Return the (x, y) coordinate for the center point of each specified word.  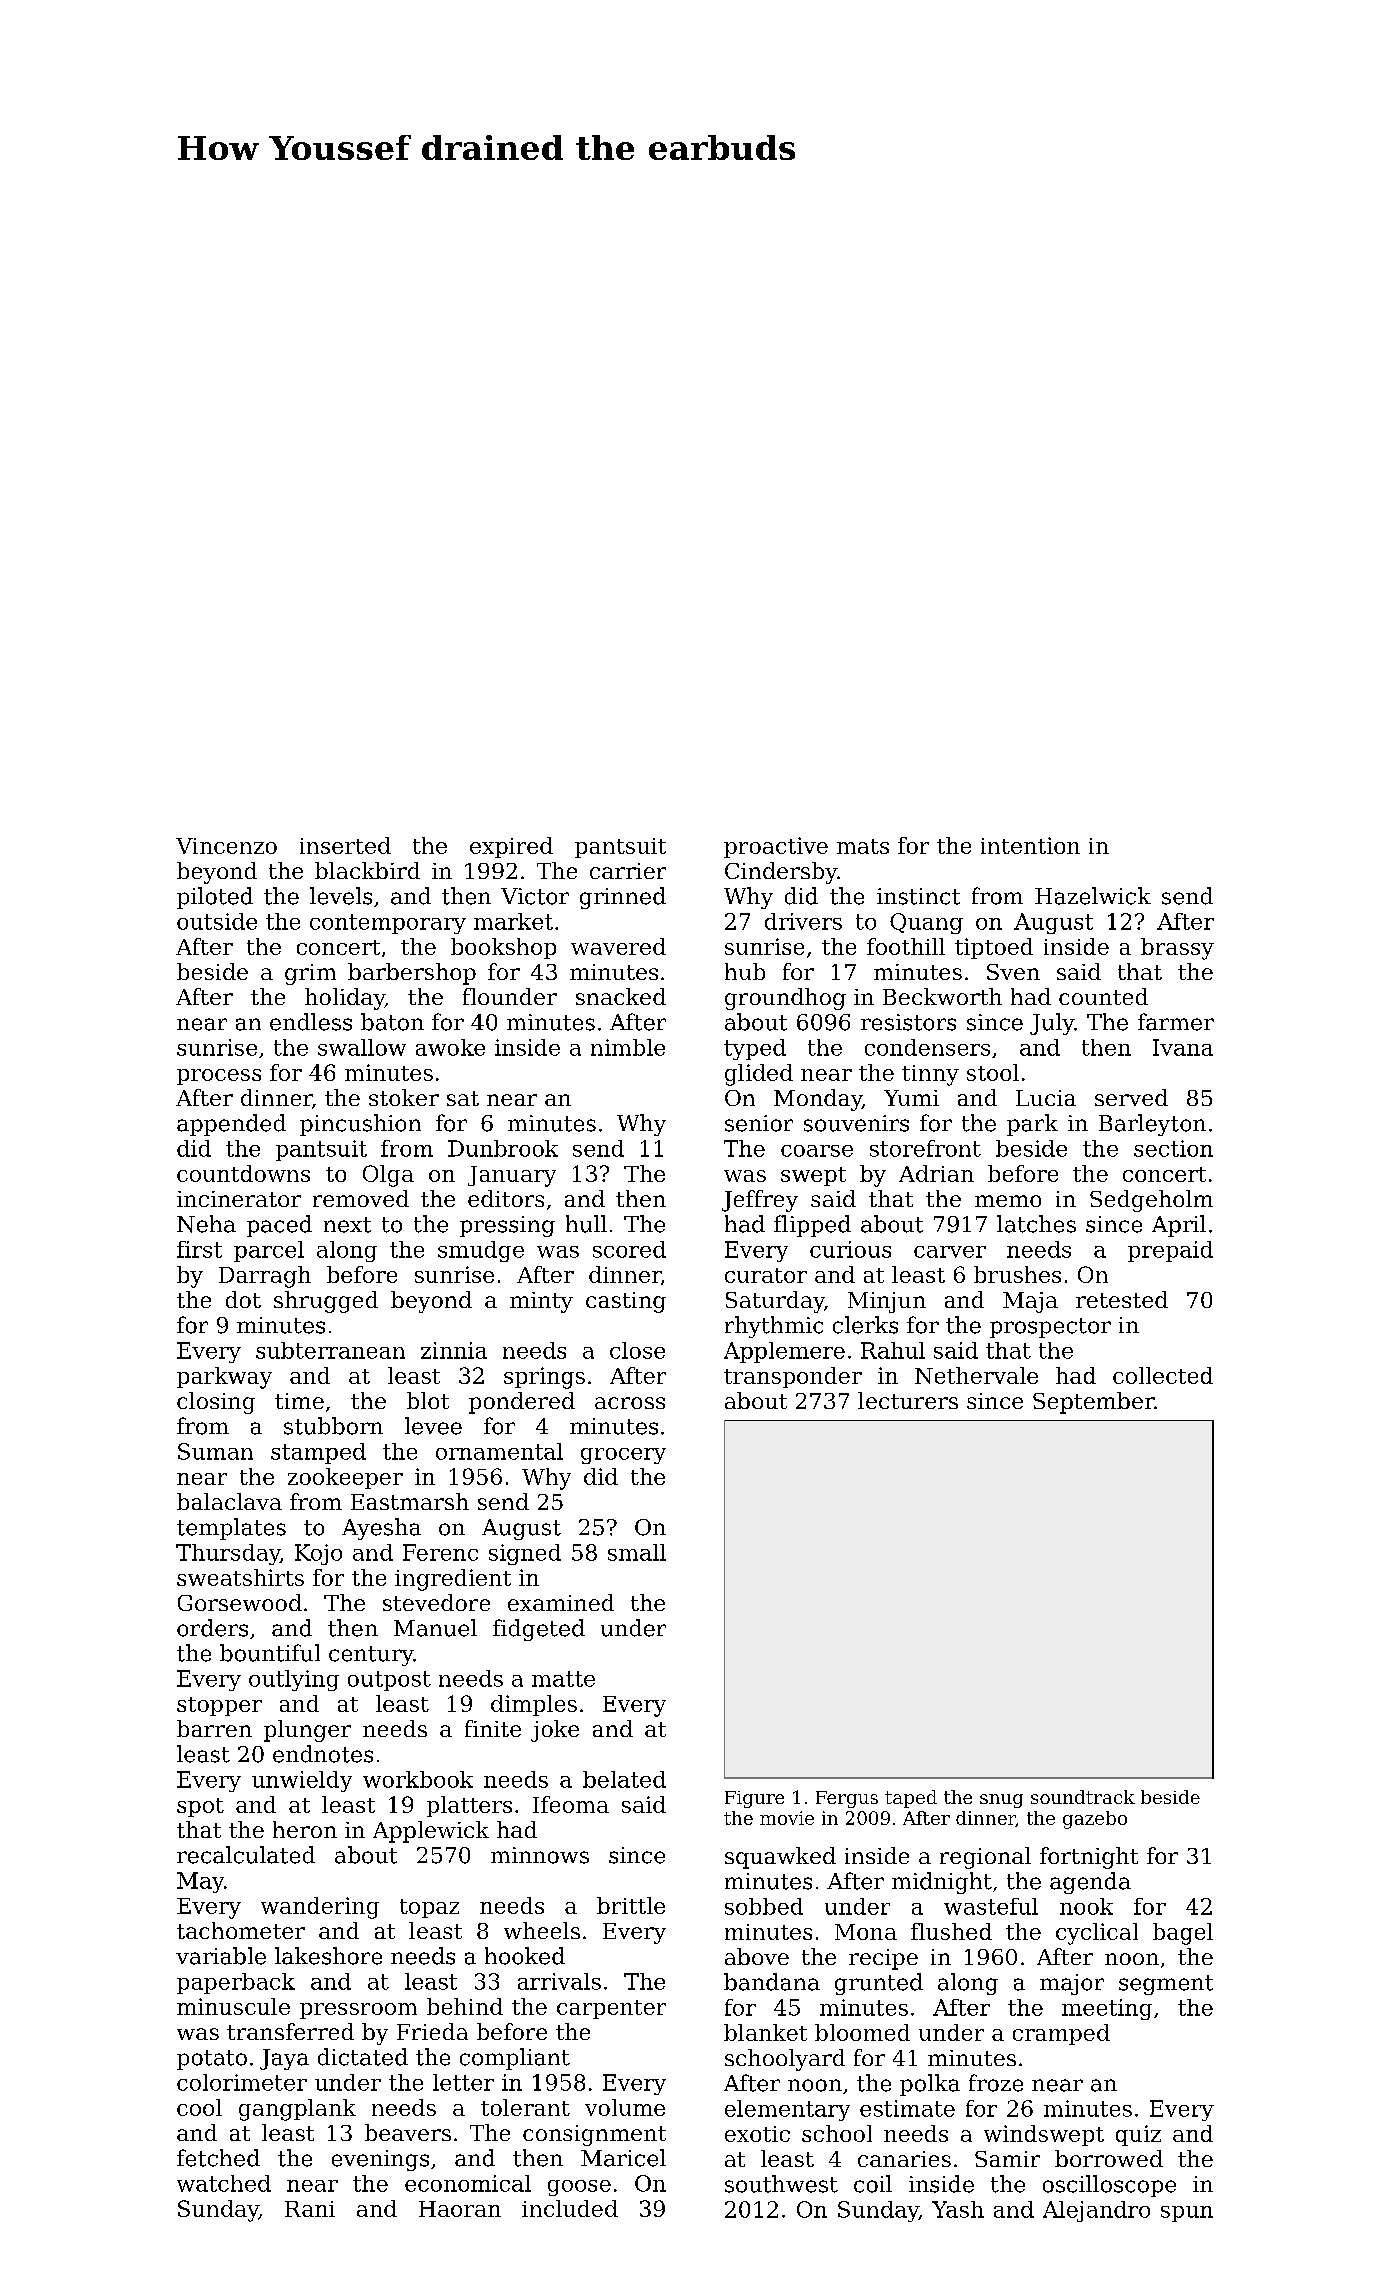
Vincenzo (226, 846)
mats (863, 846)
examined (561, 1602)
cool (199, 2107)
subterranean (330, 1350)
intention (1030, 845)
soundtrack (1083, 1797)
